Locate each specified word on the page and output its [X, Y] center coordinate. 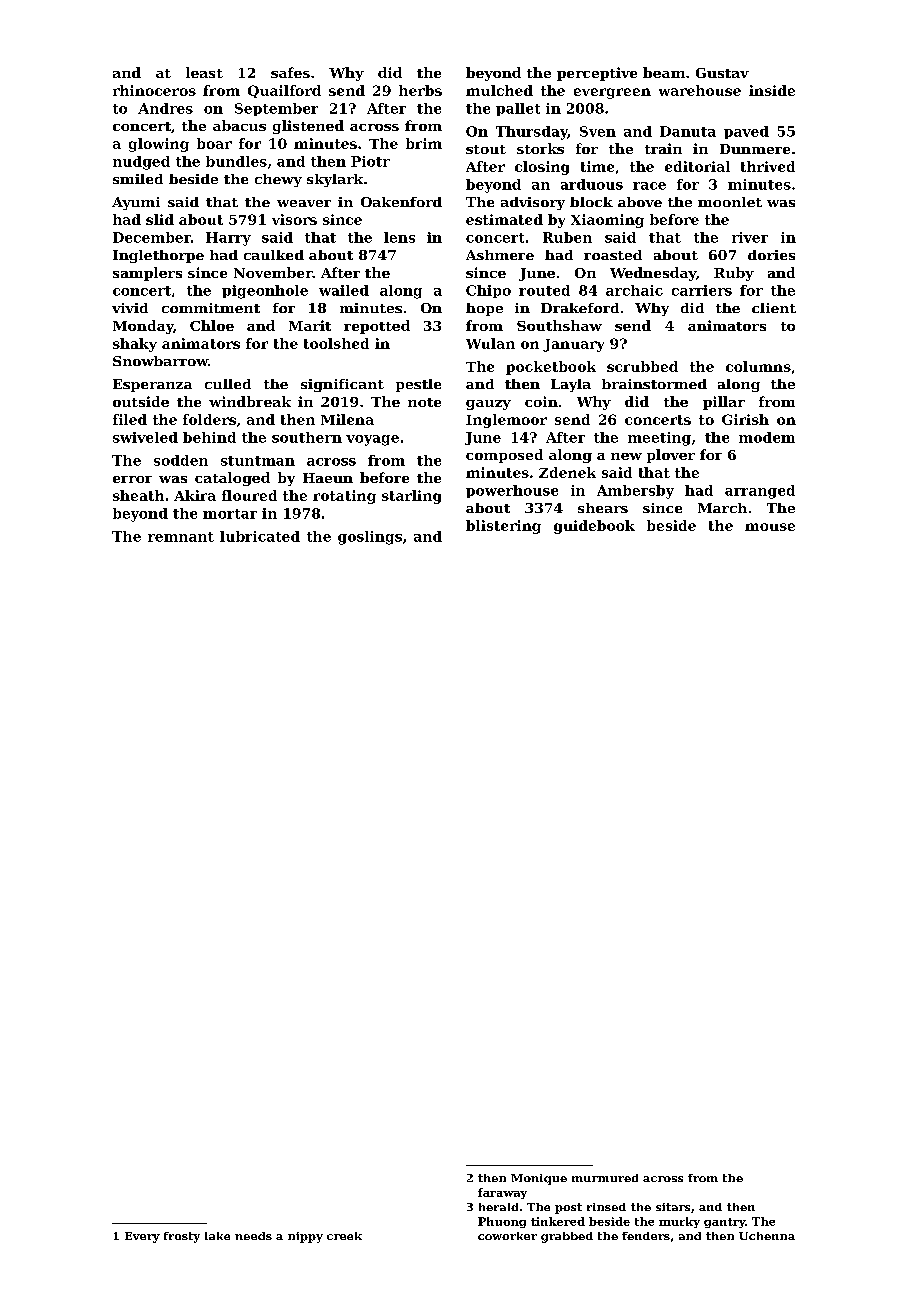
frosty [182, 1237]
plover [671, 456]
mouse [770, 527]
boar [214, 143]
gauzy [488, 405]
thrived [768, 166]
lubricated [260, 536]
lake [217, 1236]
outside [141, 401]
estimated [504, 219]
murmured [605, 1178]
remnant [181, 537]
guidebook [594, 527]
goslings [370, 538]
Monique [539, 1179]
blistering [503, 527]
